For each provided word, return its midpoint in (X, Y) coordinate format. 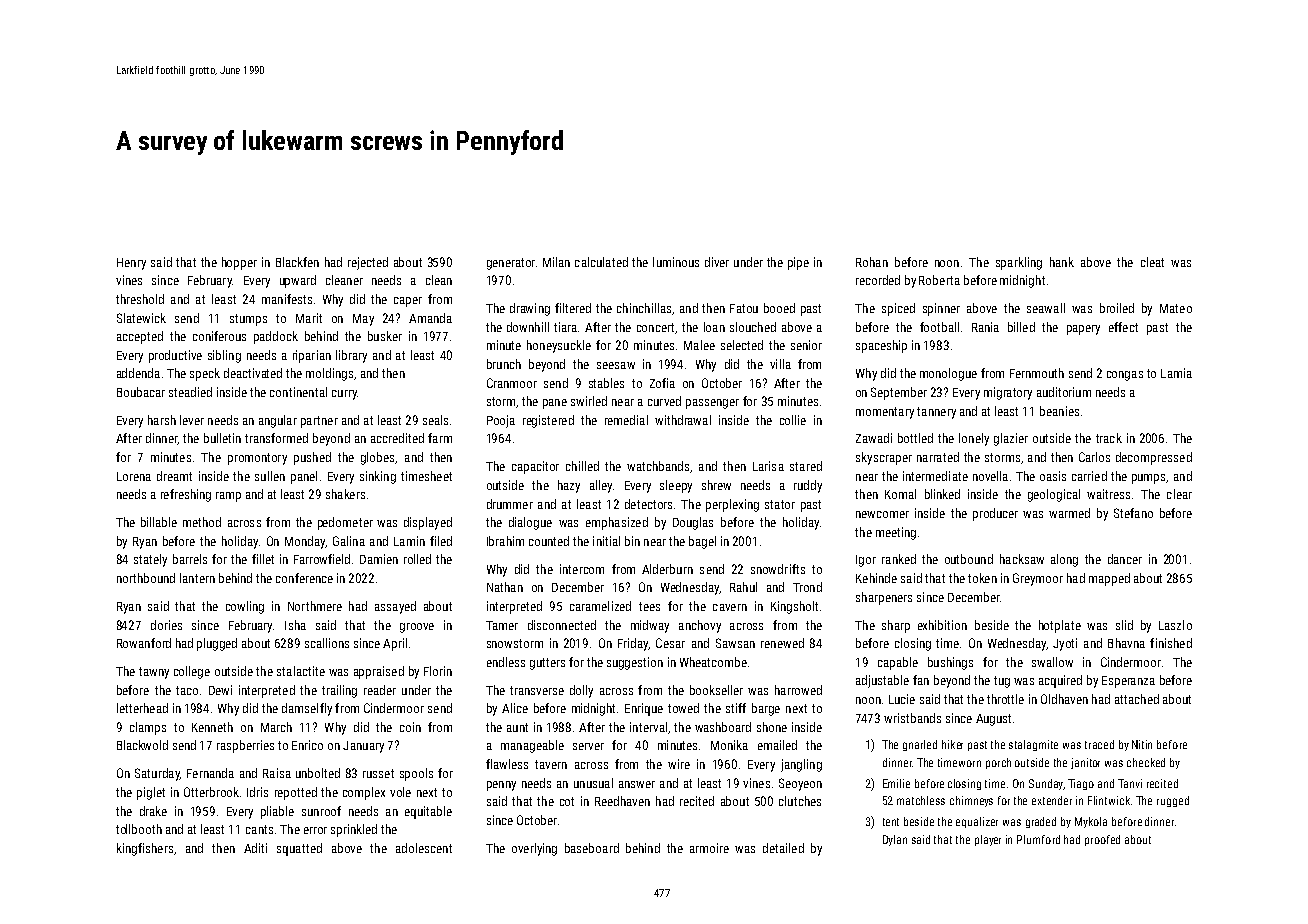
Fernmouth (1037, 373)
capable (898, 663)
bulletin (222, 438)
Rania (985, 327)
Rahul (743, 587)
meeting (896, 533)
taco (187, 690)
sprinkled (354, 830)
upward (298, 281)
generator (511, 264)
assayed (395, 607)
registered (548, 421)
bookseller (716, 690)
